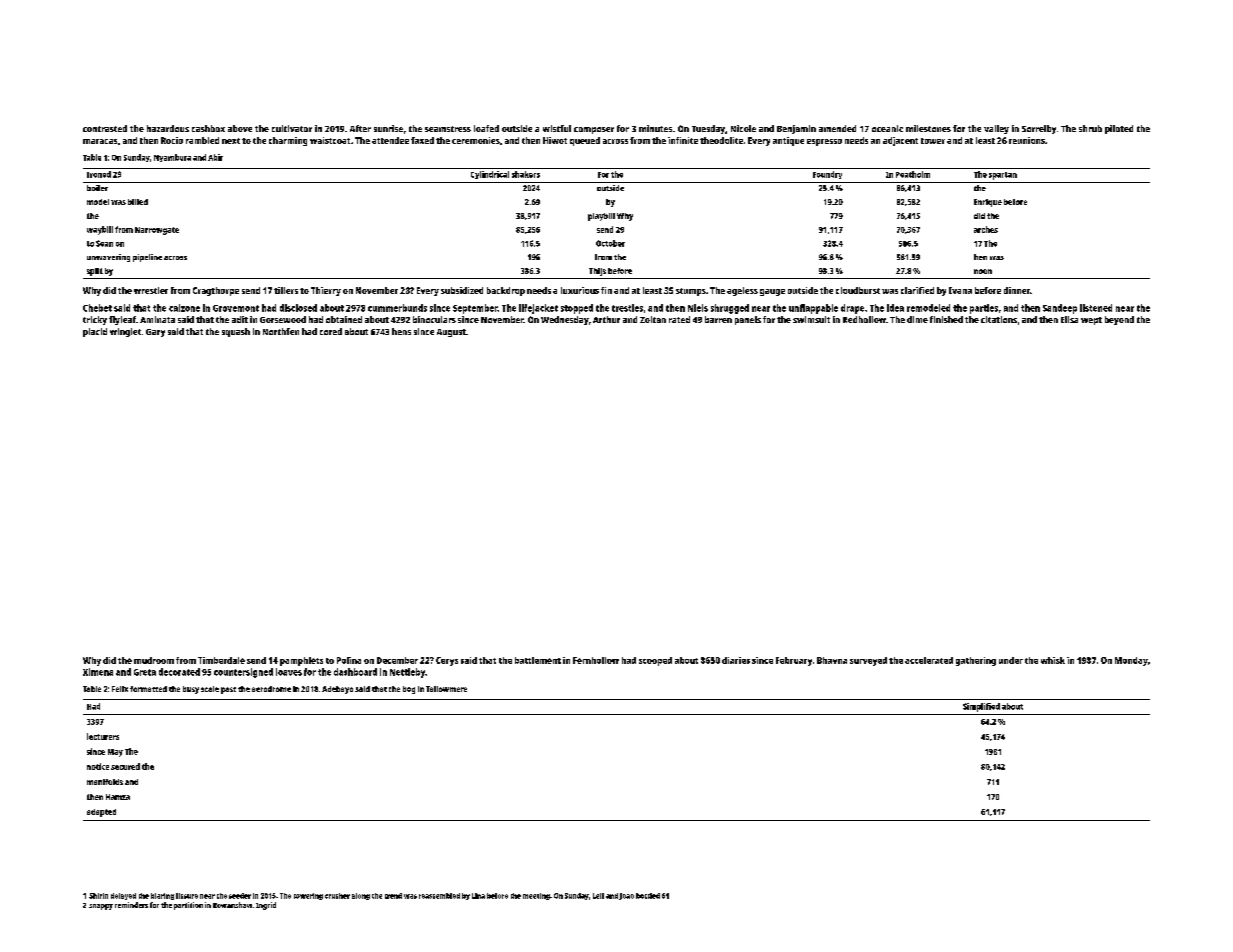 This document has width=1233, height=952. What do you see at coordinates (601, 217) in the document?
I see `playbill` at bounding box center [601, 217].
